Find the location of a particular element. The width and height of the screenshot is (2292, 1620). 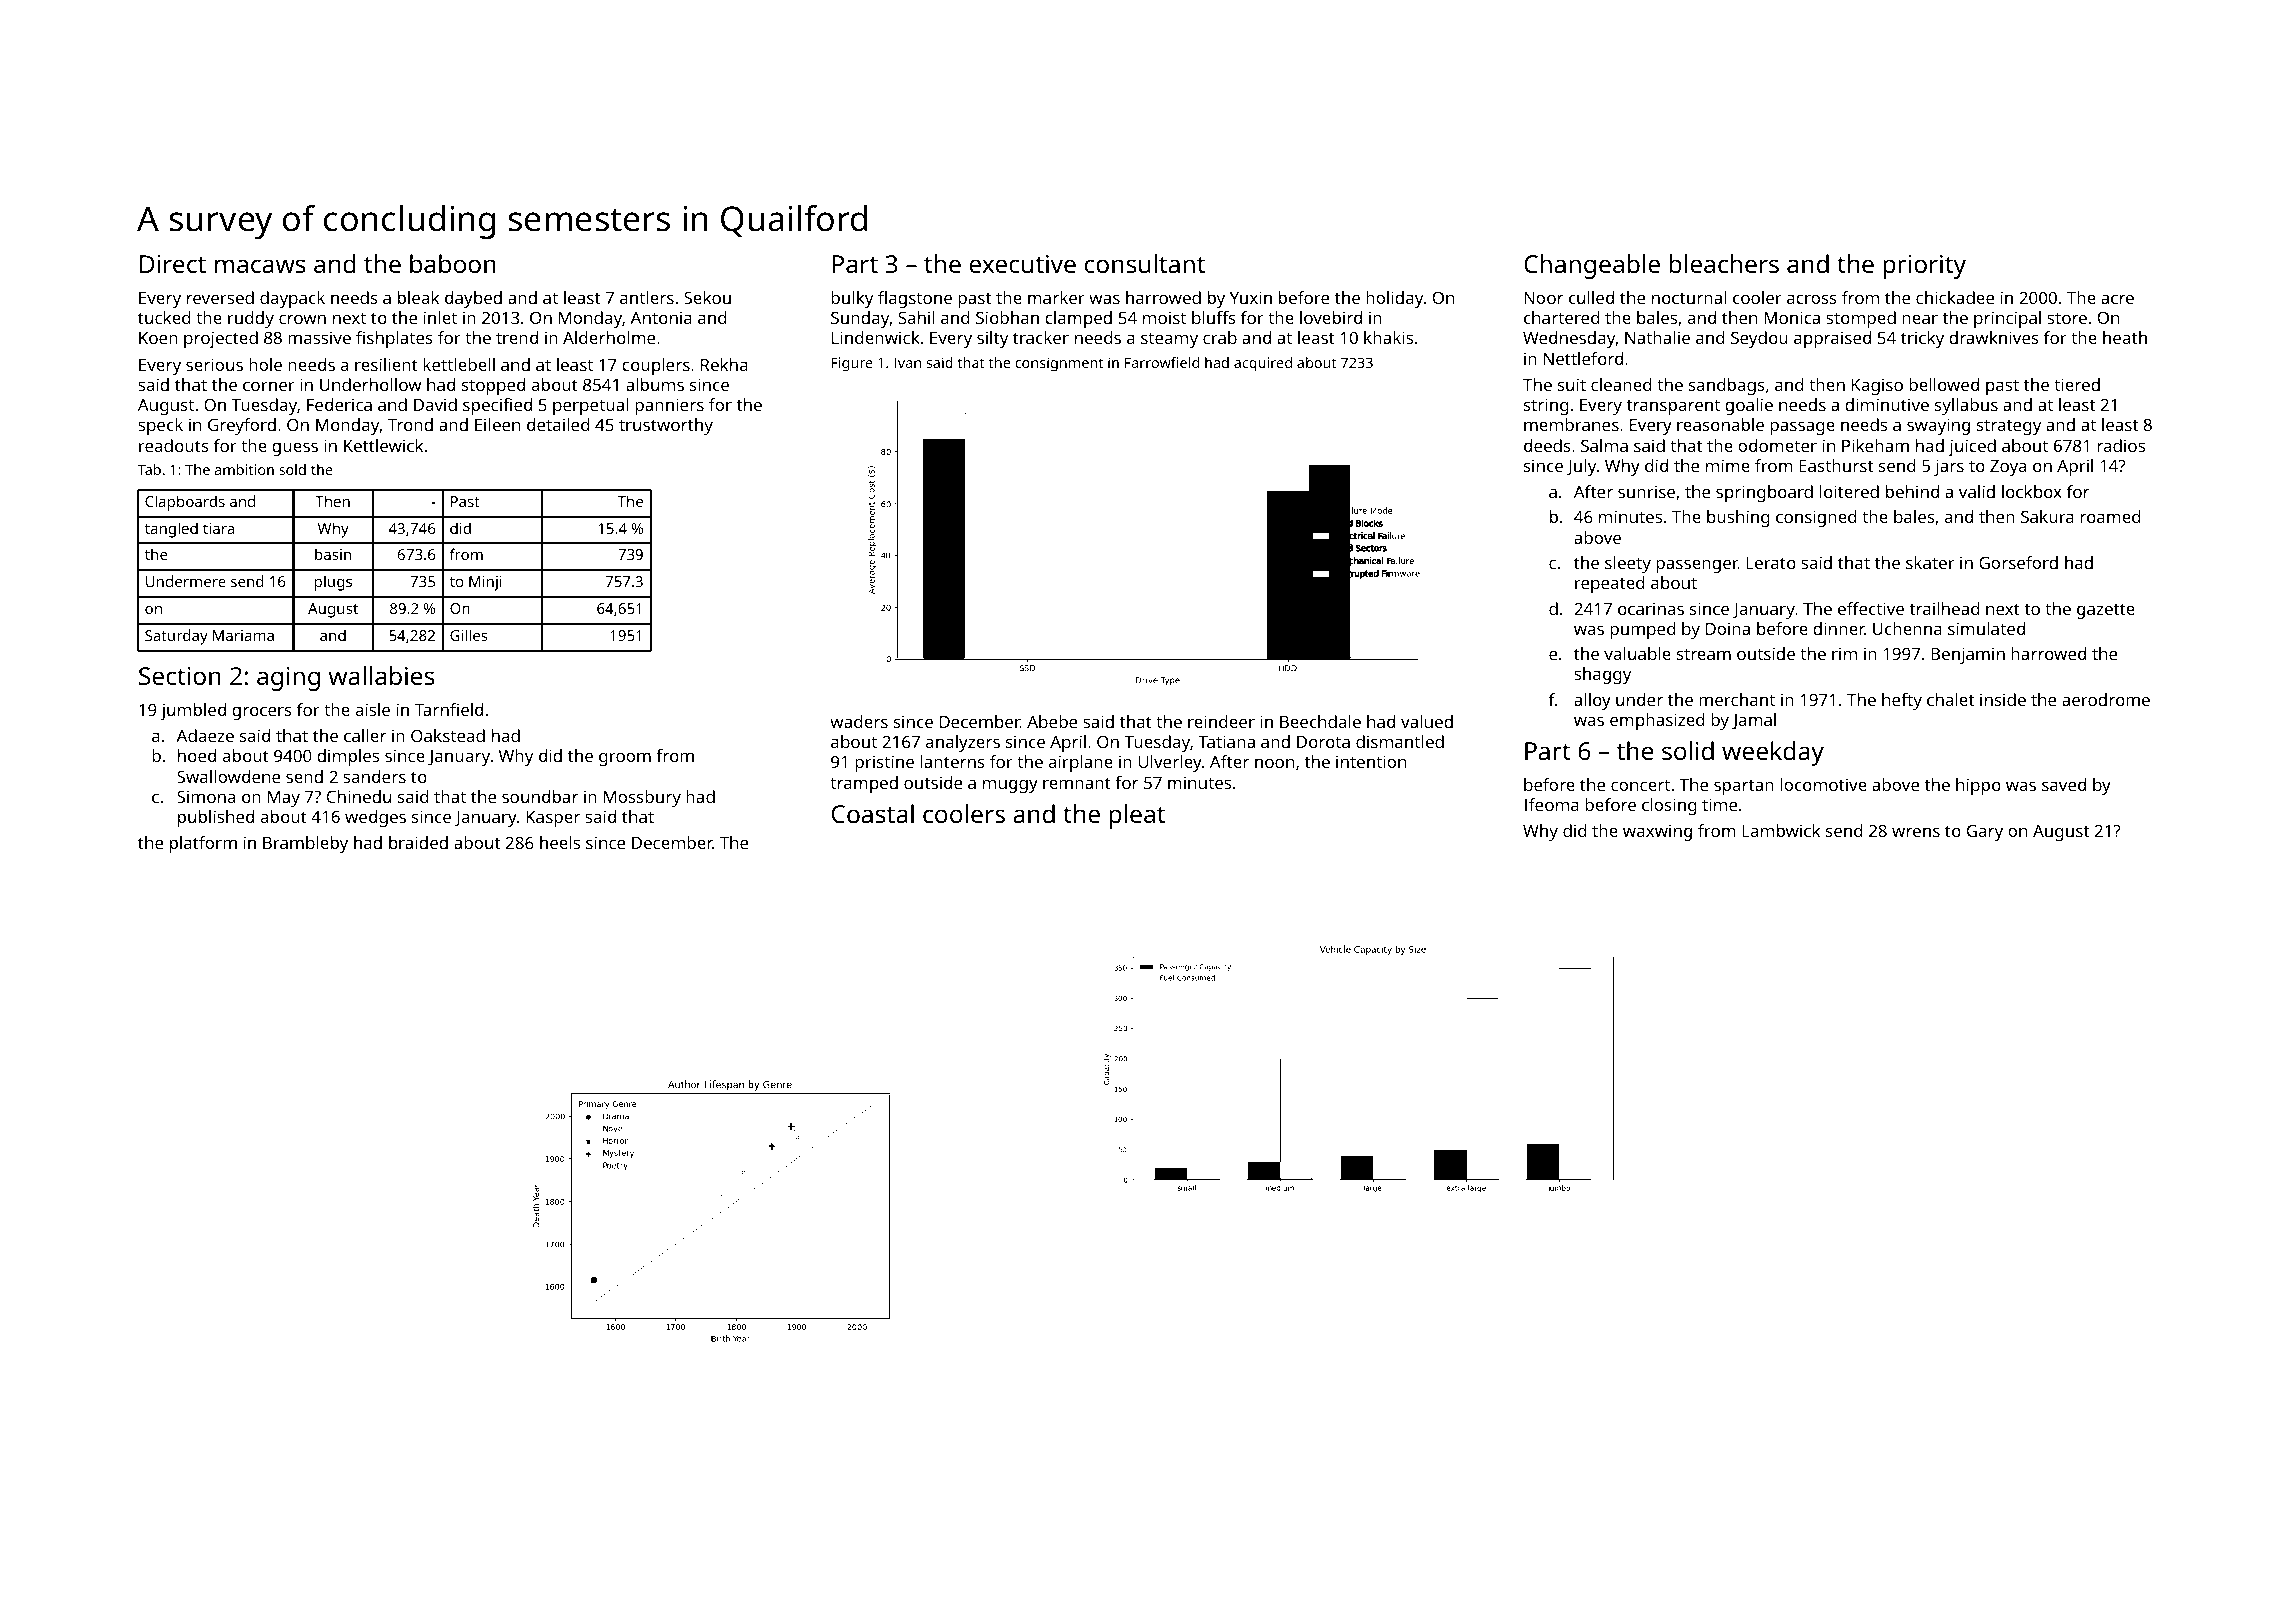

sleety is located at coordinates (1628, 564).
